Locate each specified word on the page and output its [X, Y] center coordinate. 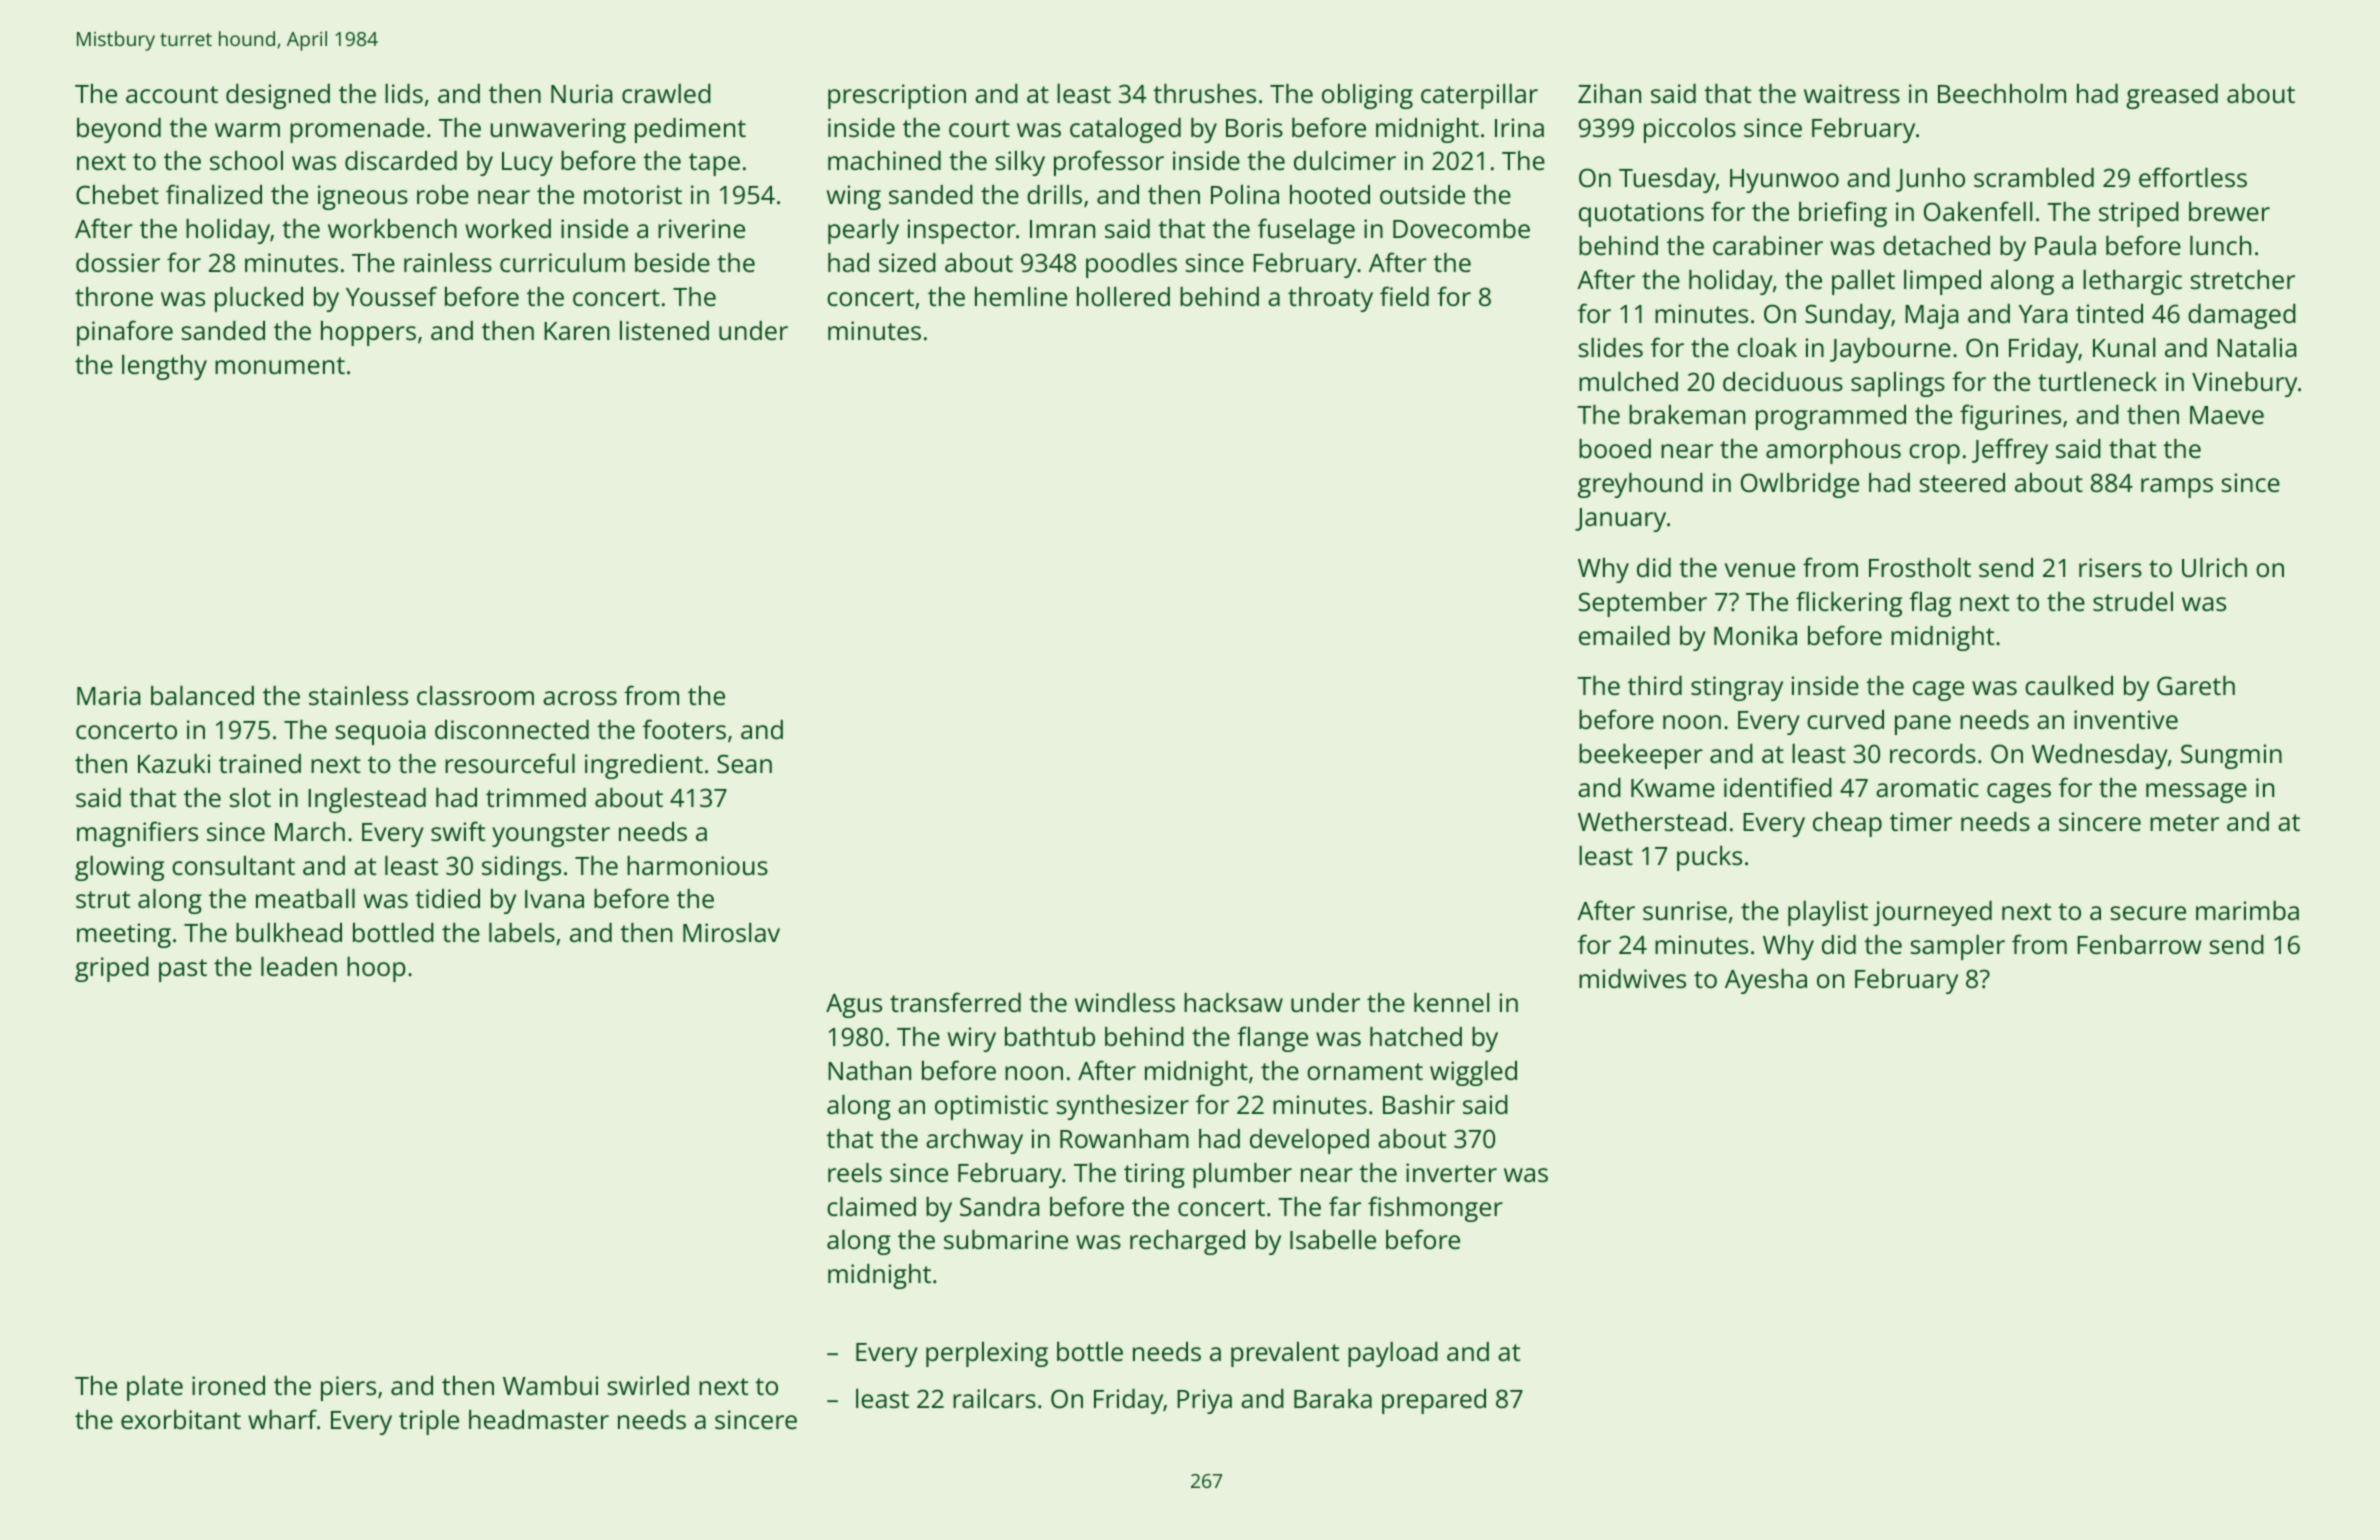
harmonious [697, 865]
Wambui [550, 1385]
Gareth [2196, 685]
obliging [1367, 96]
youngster [551, 835]
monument [280, 365]
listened [664, 330]
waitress [1852, 93]
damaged [2242, 316]
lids [404, 93]
